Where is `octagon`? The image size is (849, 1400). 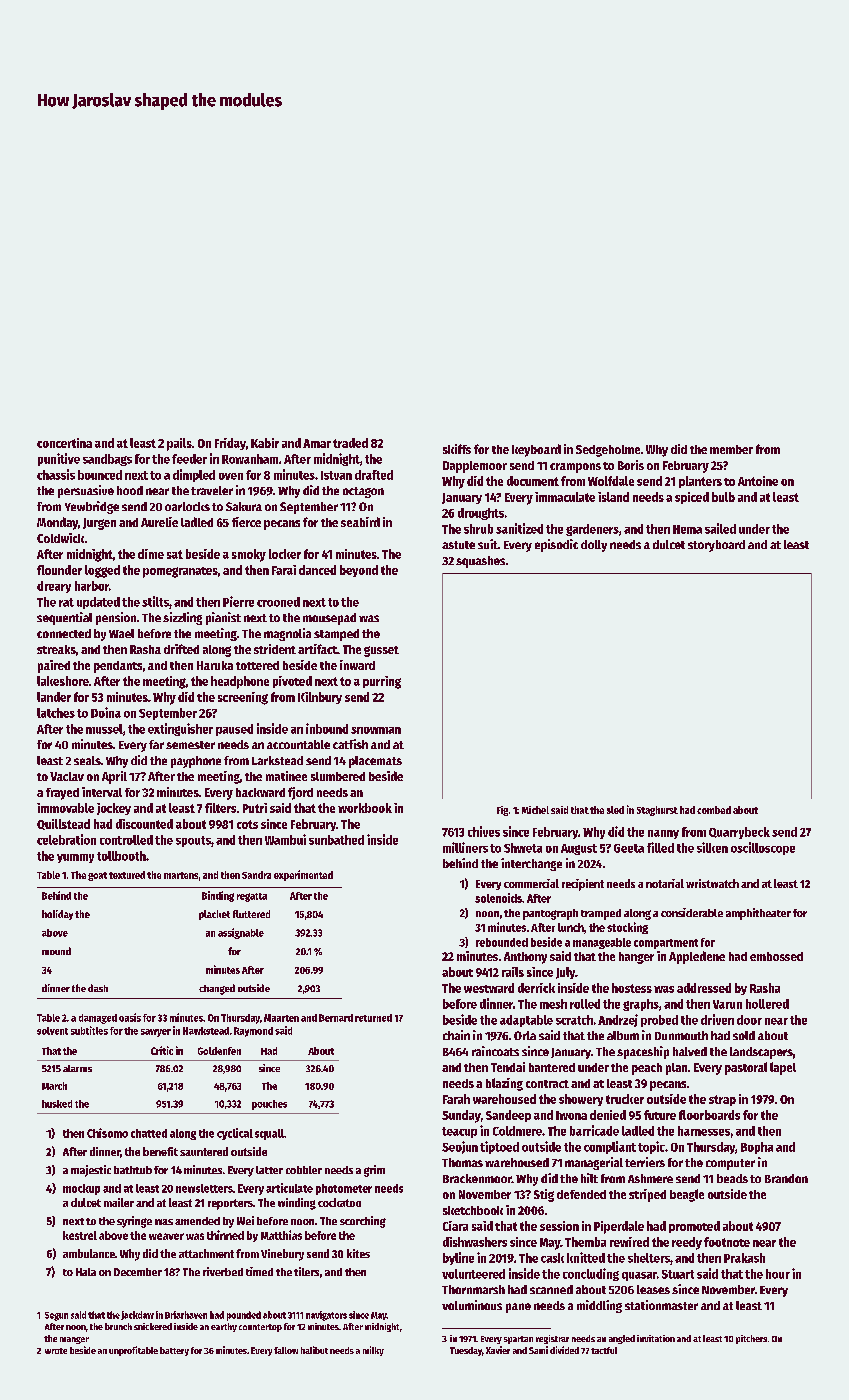
octagon is located at coordinates (363, 492).
